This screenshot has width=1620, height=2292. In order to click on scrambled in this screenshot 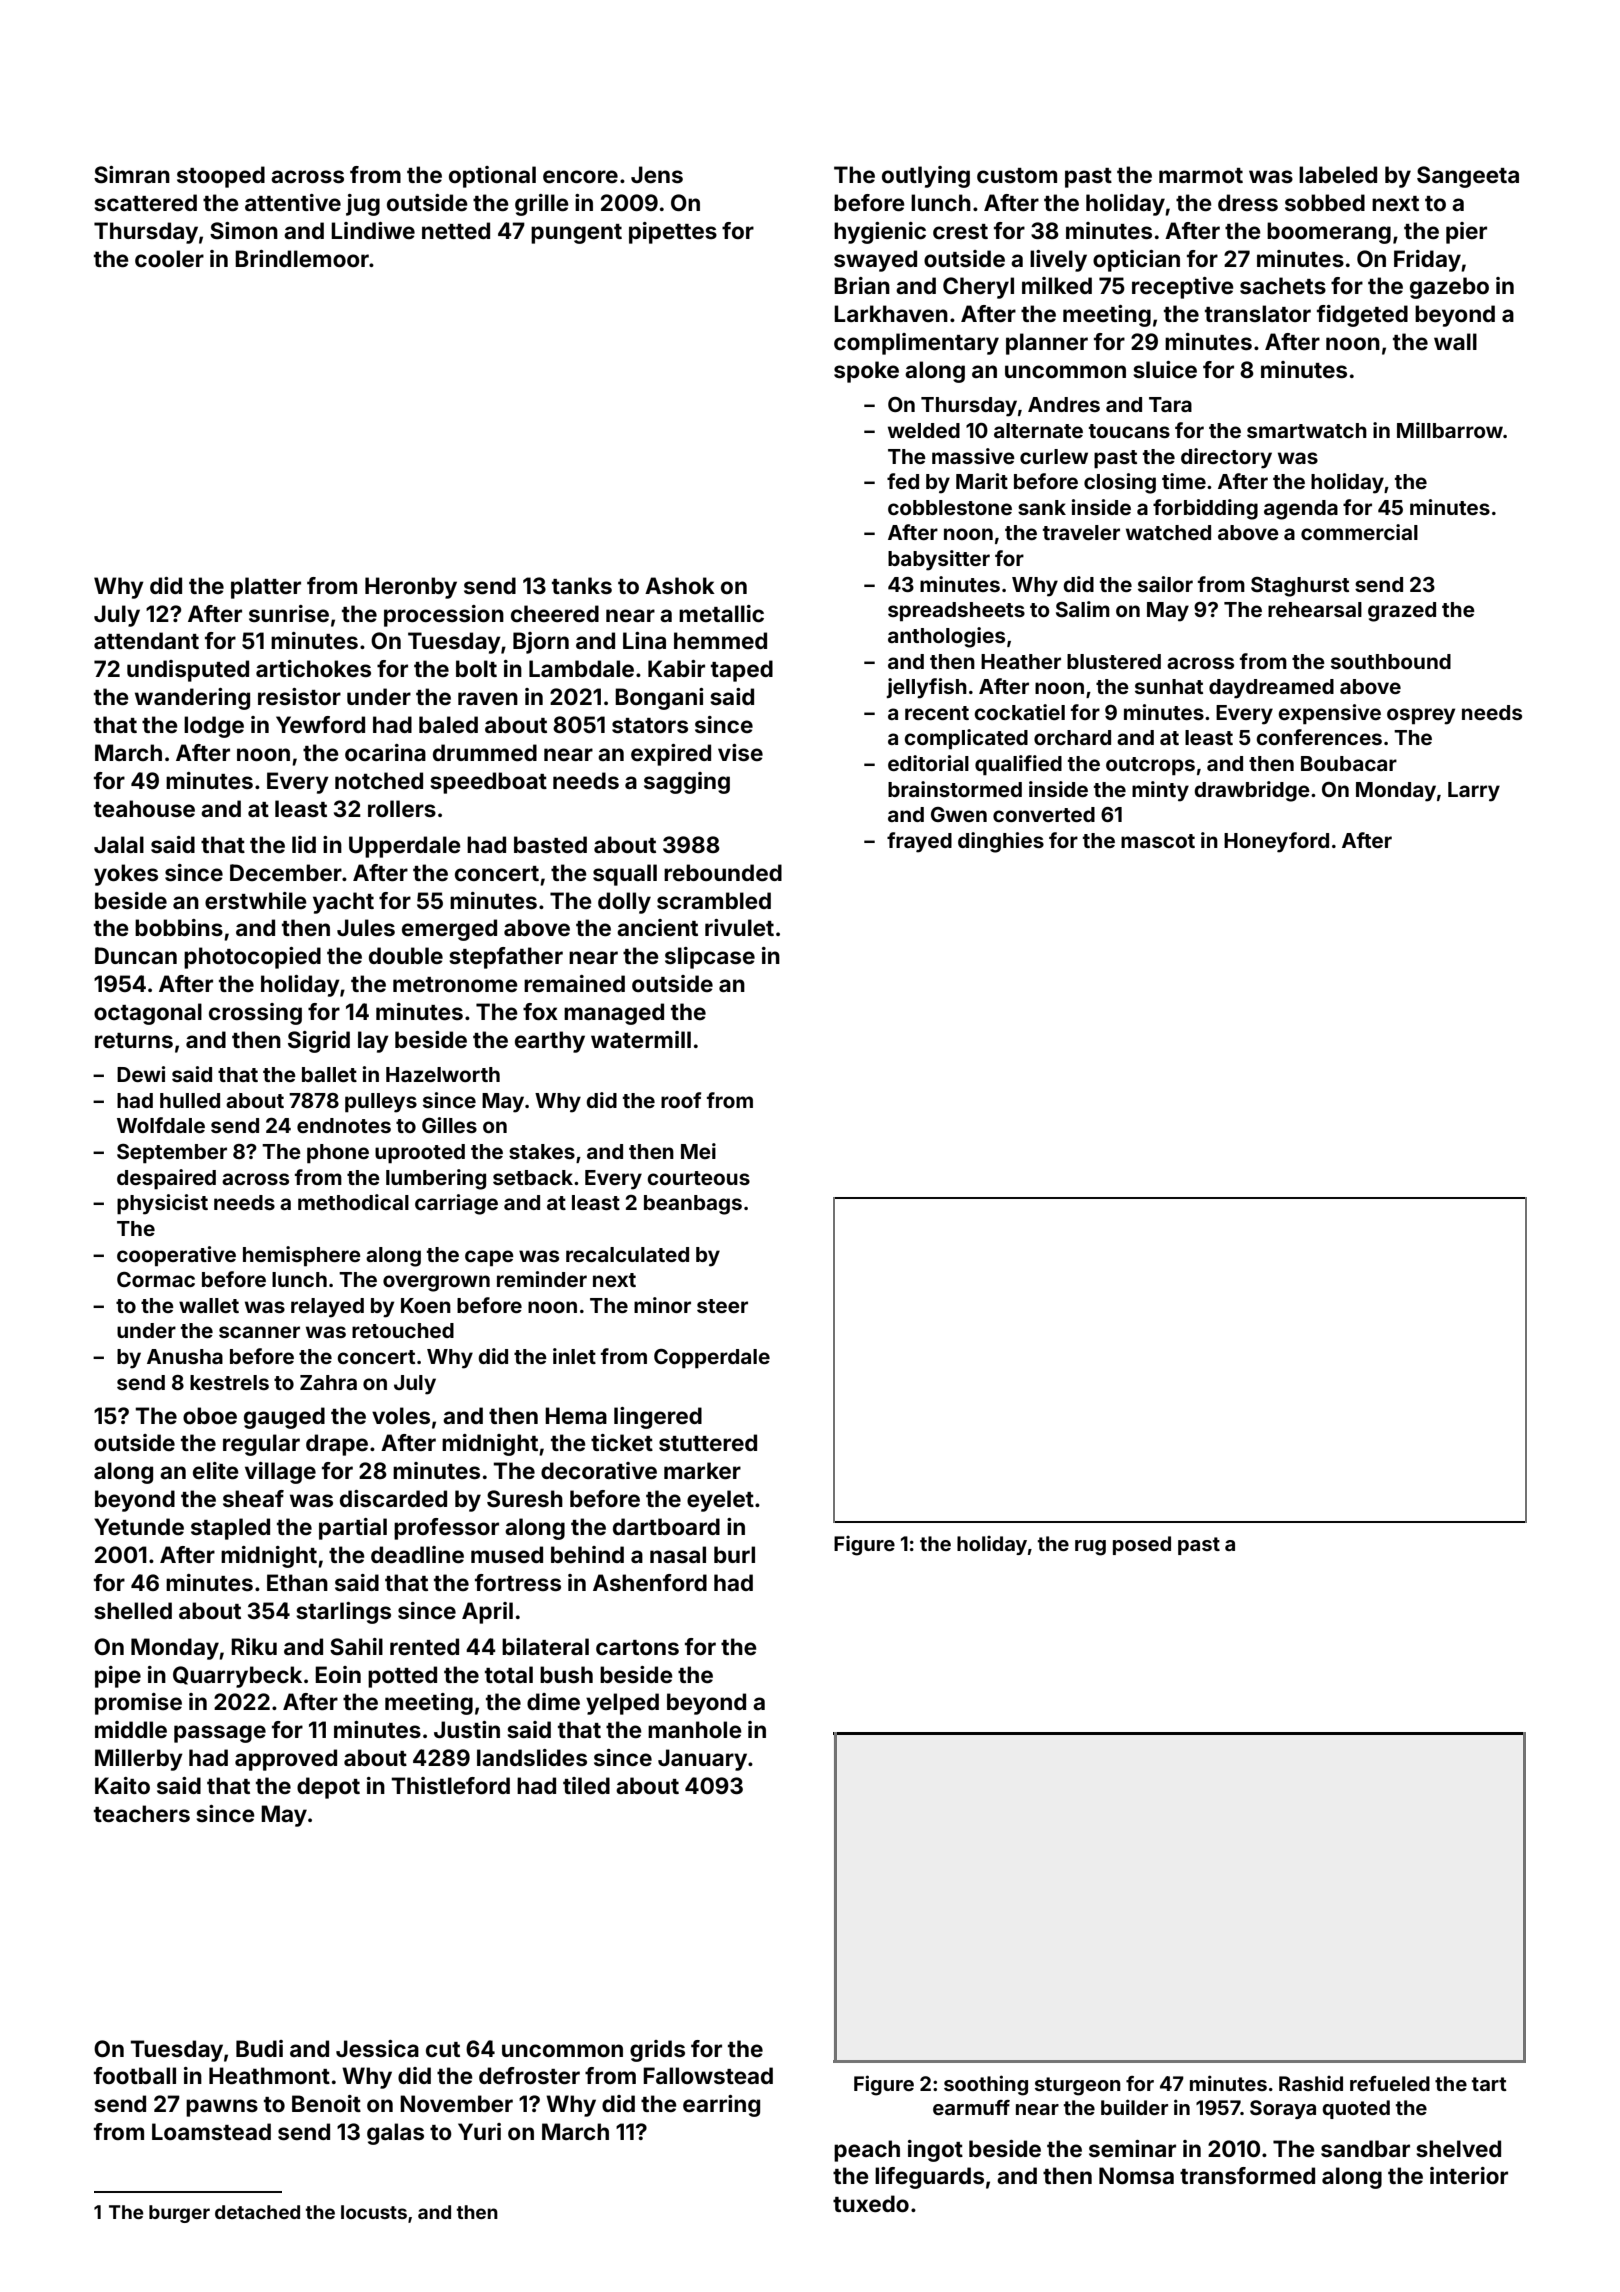, I will do `click(714, 900)`.
